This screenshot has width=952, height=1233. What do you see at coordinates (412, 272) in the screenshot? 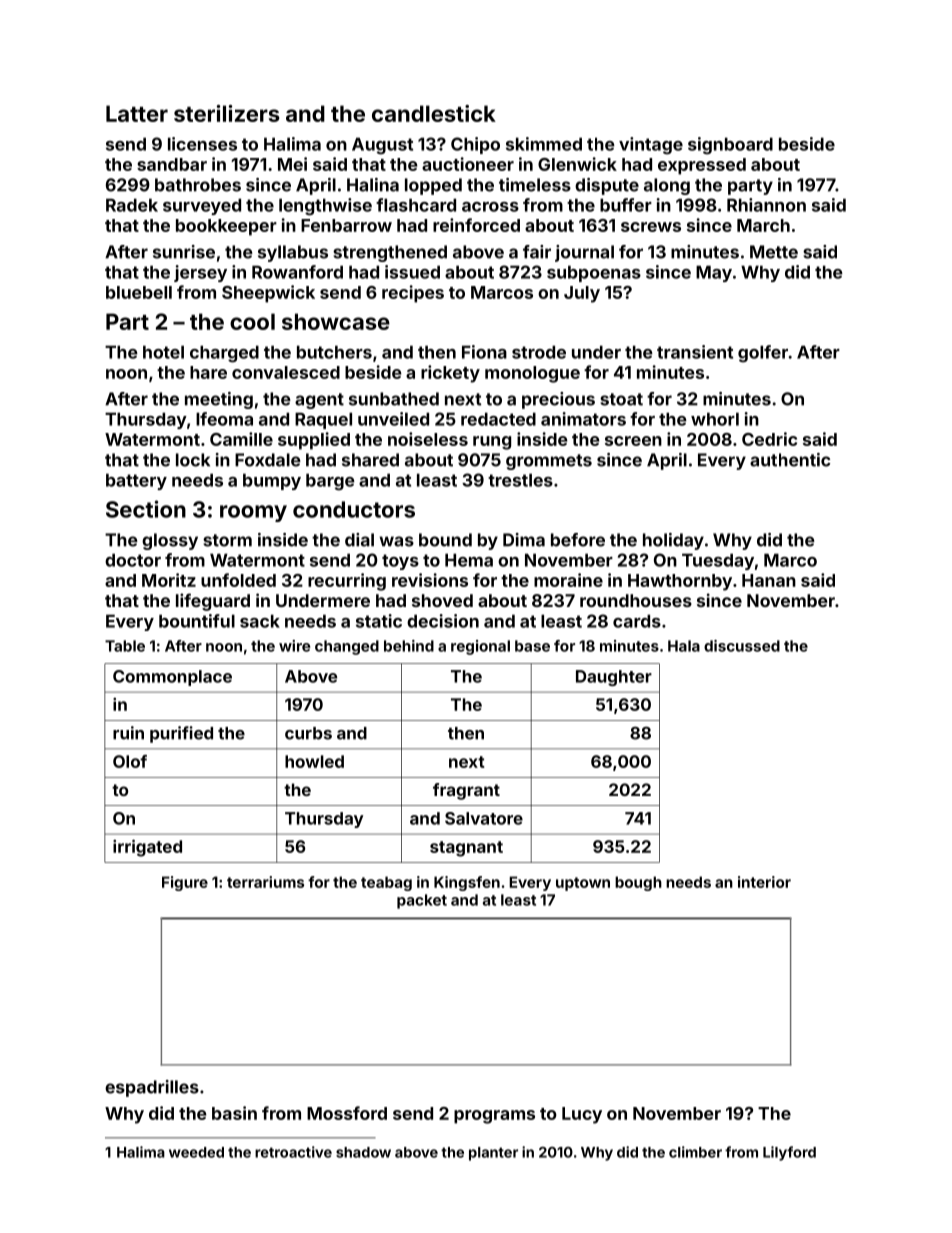
I see `issued` at bounding box center [412, 272].
